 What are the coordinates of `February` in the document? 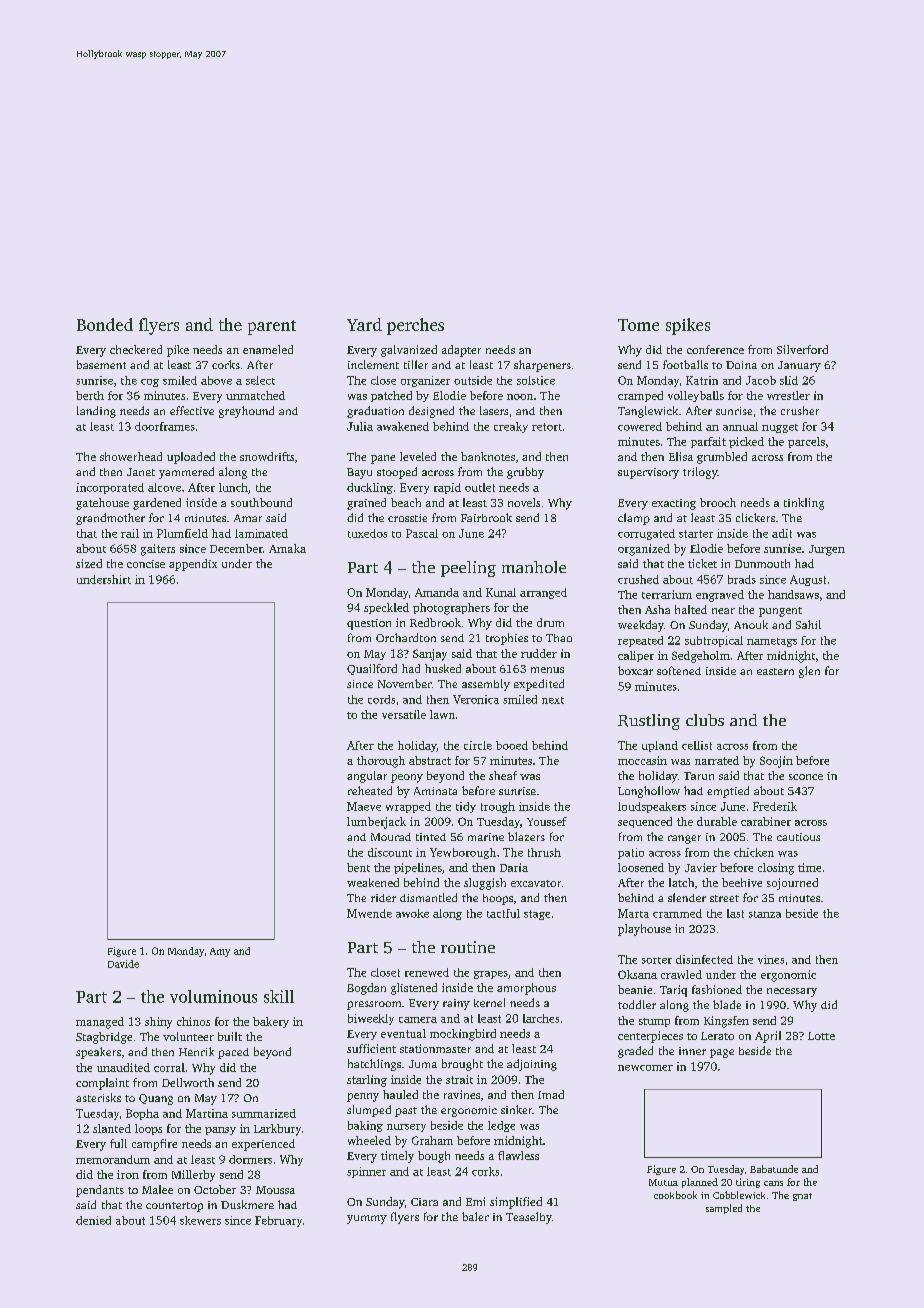 It's located at (278, 1221).
